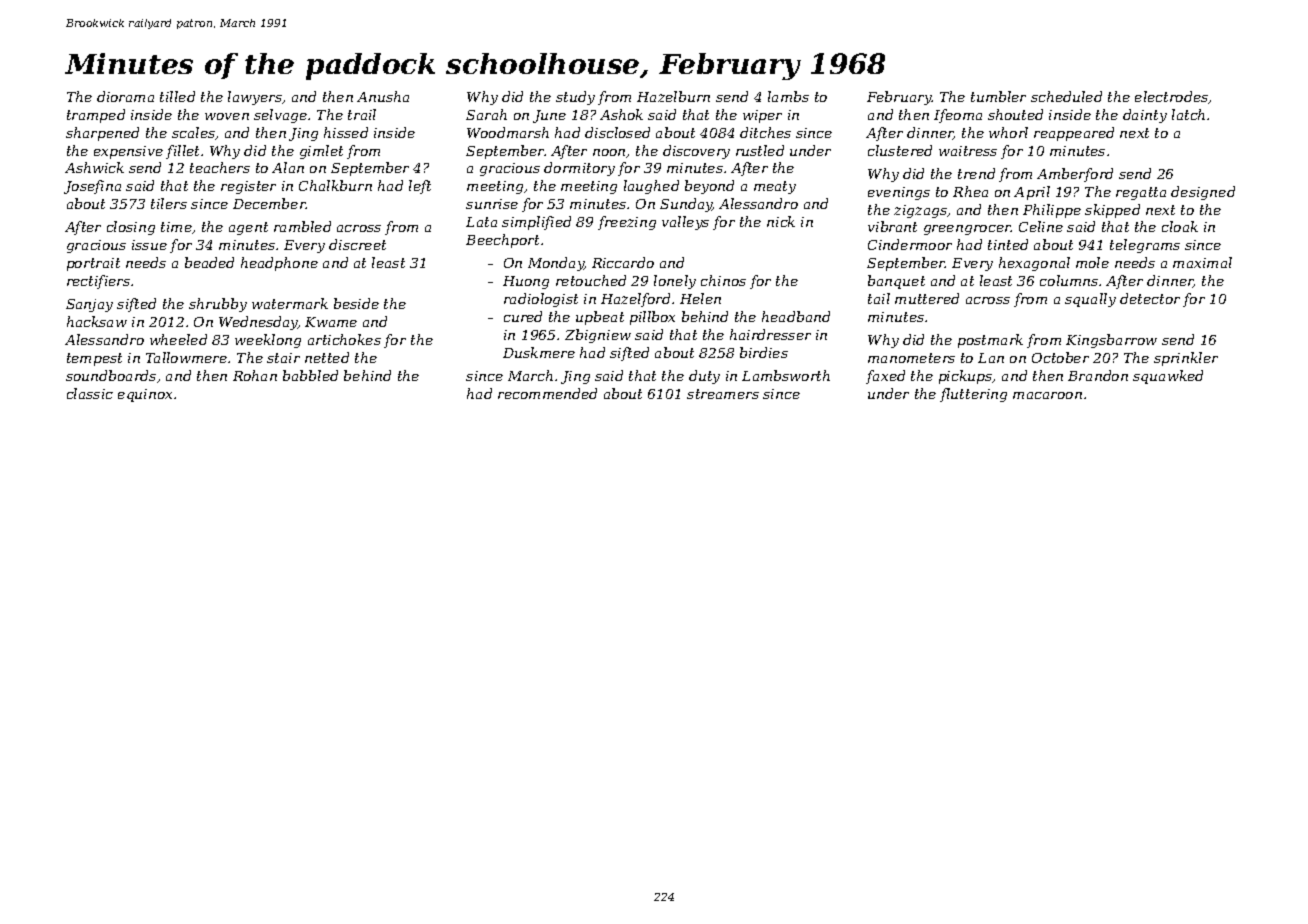 The height and width of the page is (924, 1308). I want to click on designed, so click(1203, 193).
